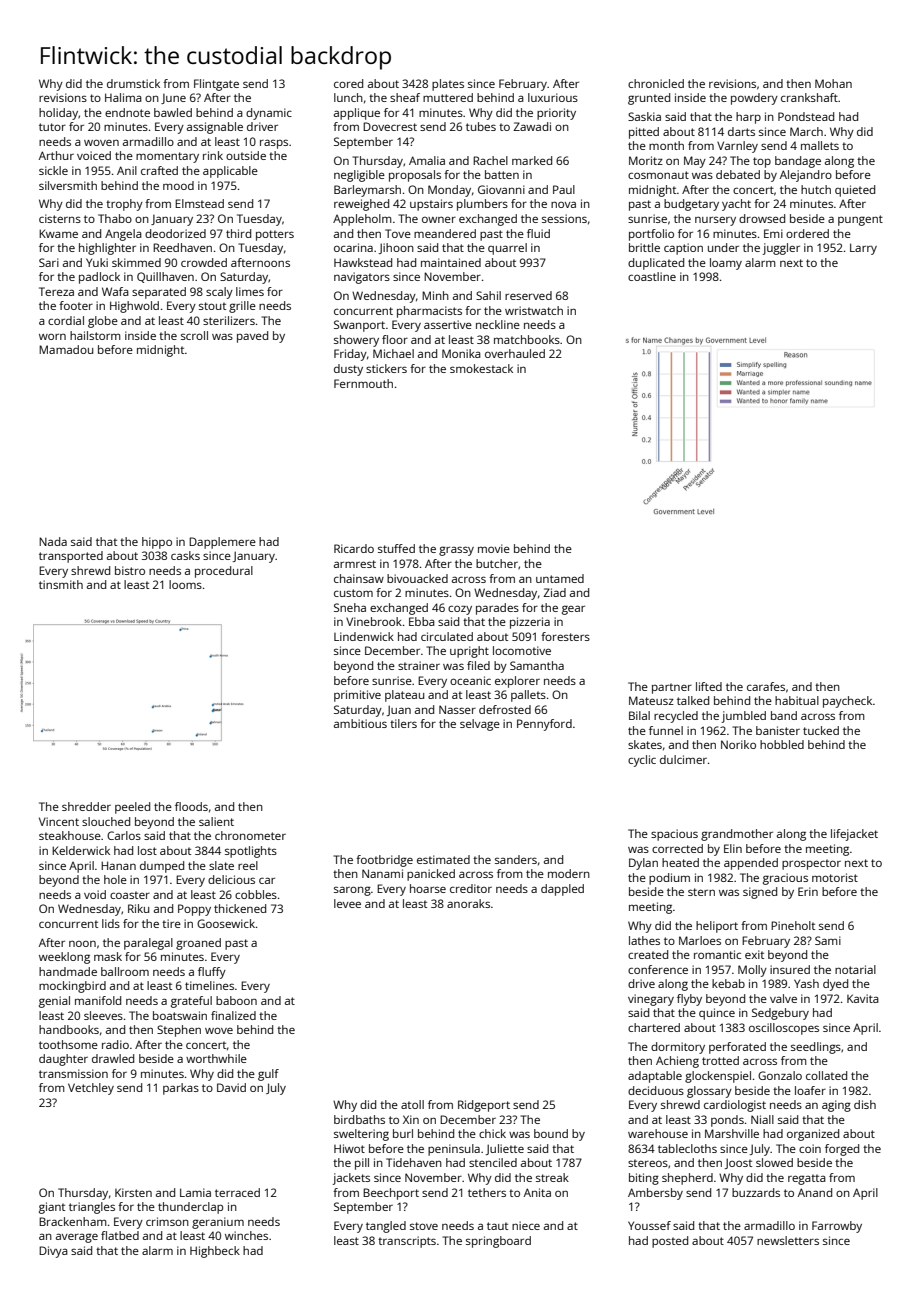 Image resolution: width=924 pixels, height=1308 pixels. What do you see at coordinates (448, 97) in the page?
I see `muttered` at bounding box center [448, 97].
